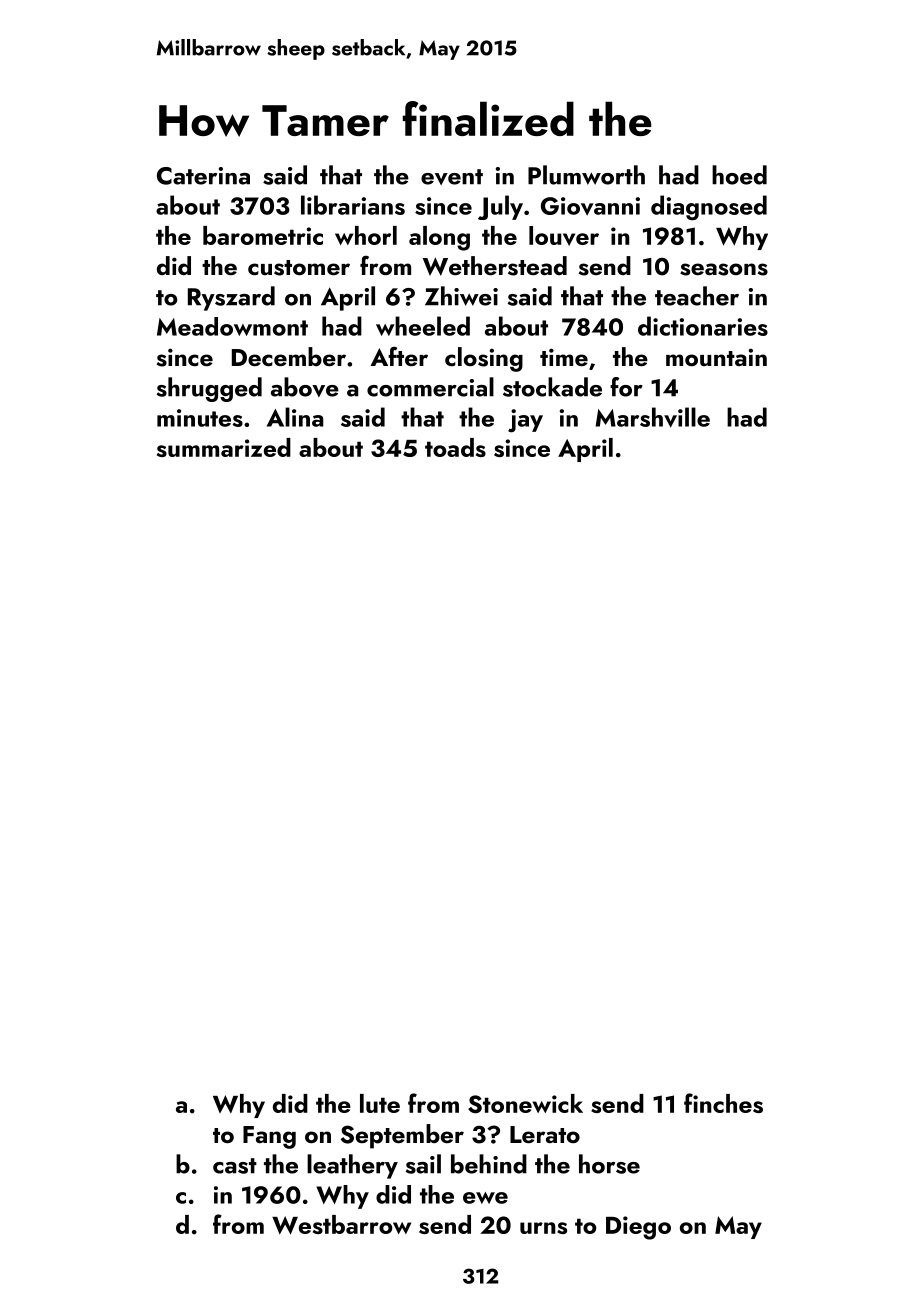 The height and width of the screenshot is (1311, 924). I want to click on shrugged, so click(209, 389).
